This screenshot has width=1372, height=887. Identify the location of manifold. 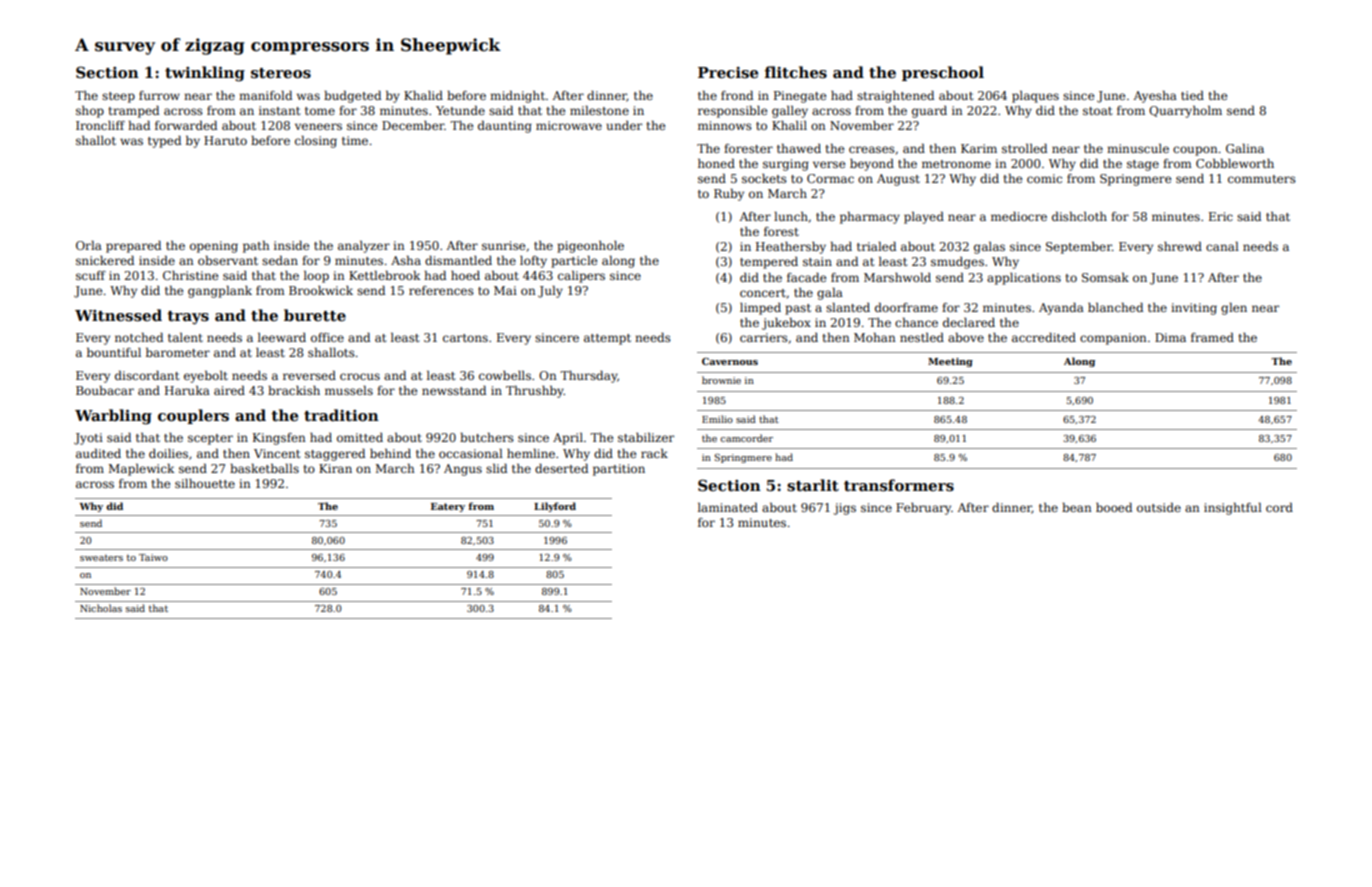
(265, 95).
